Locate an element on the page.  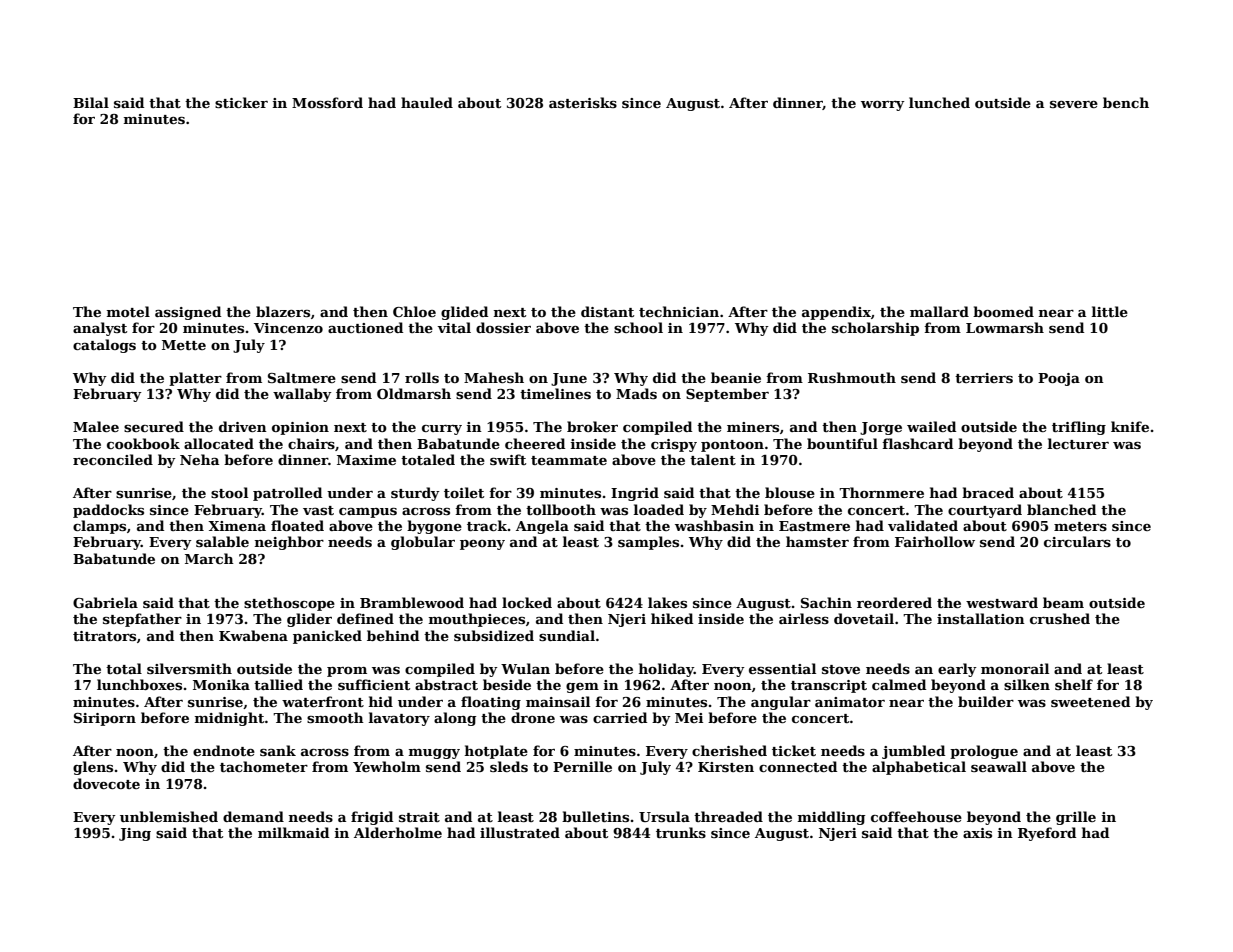
Bilal is located at coordinates (91, 102).
